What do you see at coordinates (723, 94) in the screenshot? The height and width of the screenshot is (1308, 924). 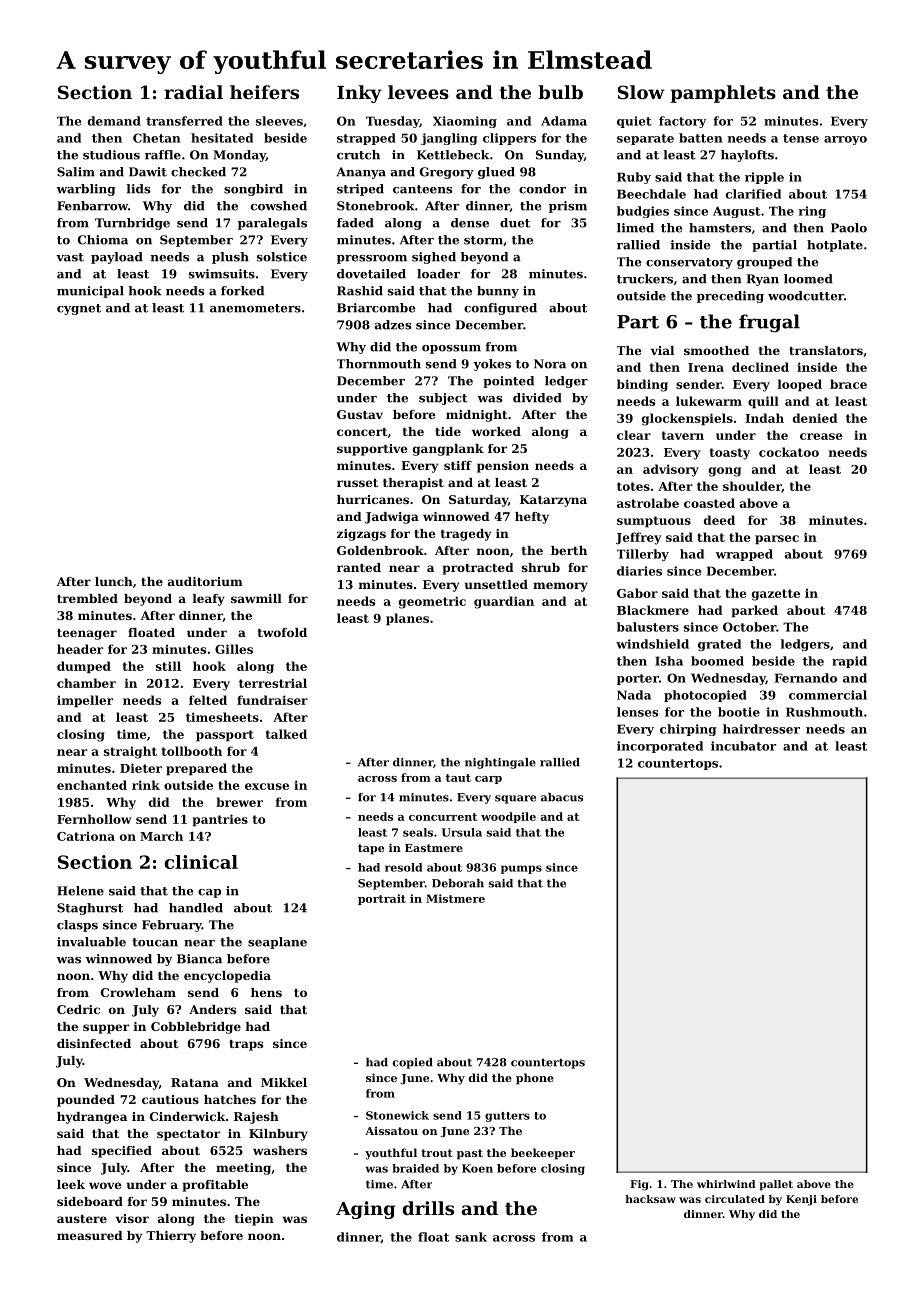 I see `pamphlets` at bounding box center [723, 94].
